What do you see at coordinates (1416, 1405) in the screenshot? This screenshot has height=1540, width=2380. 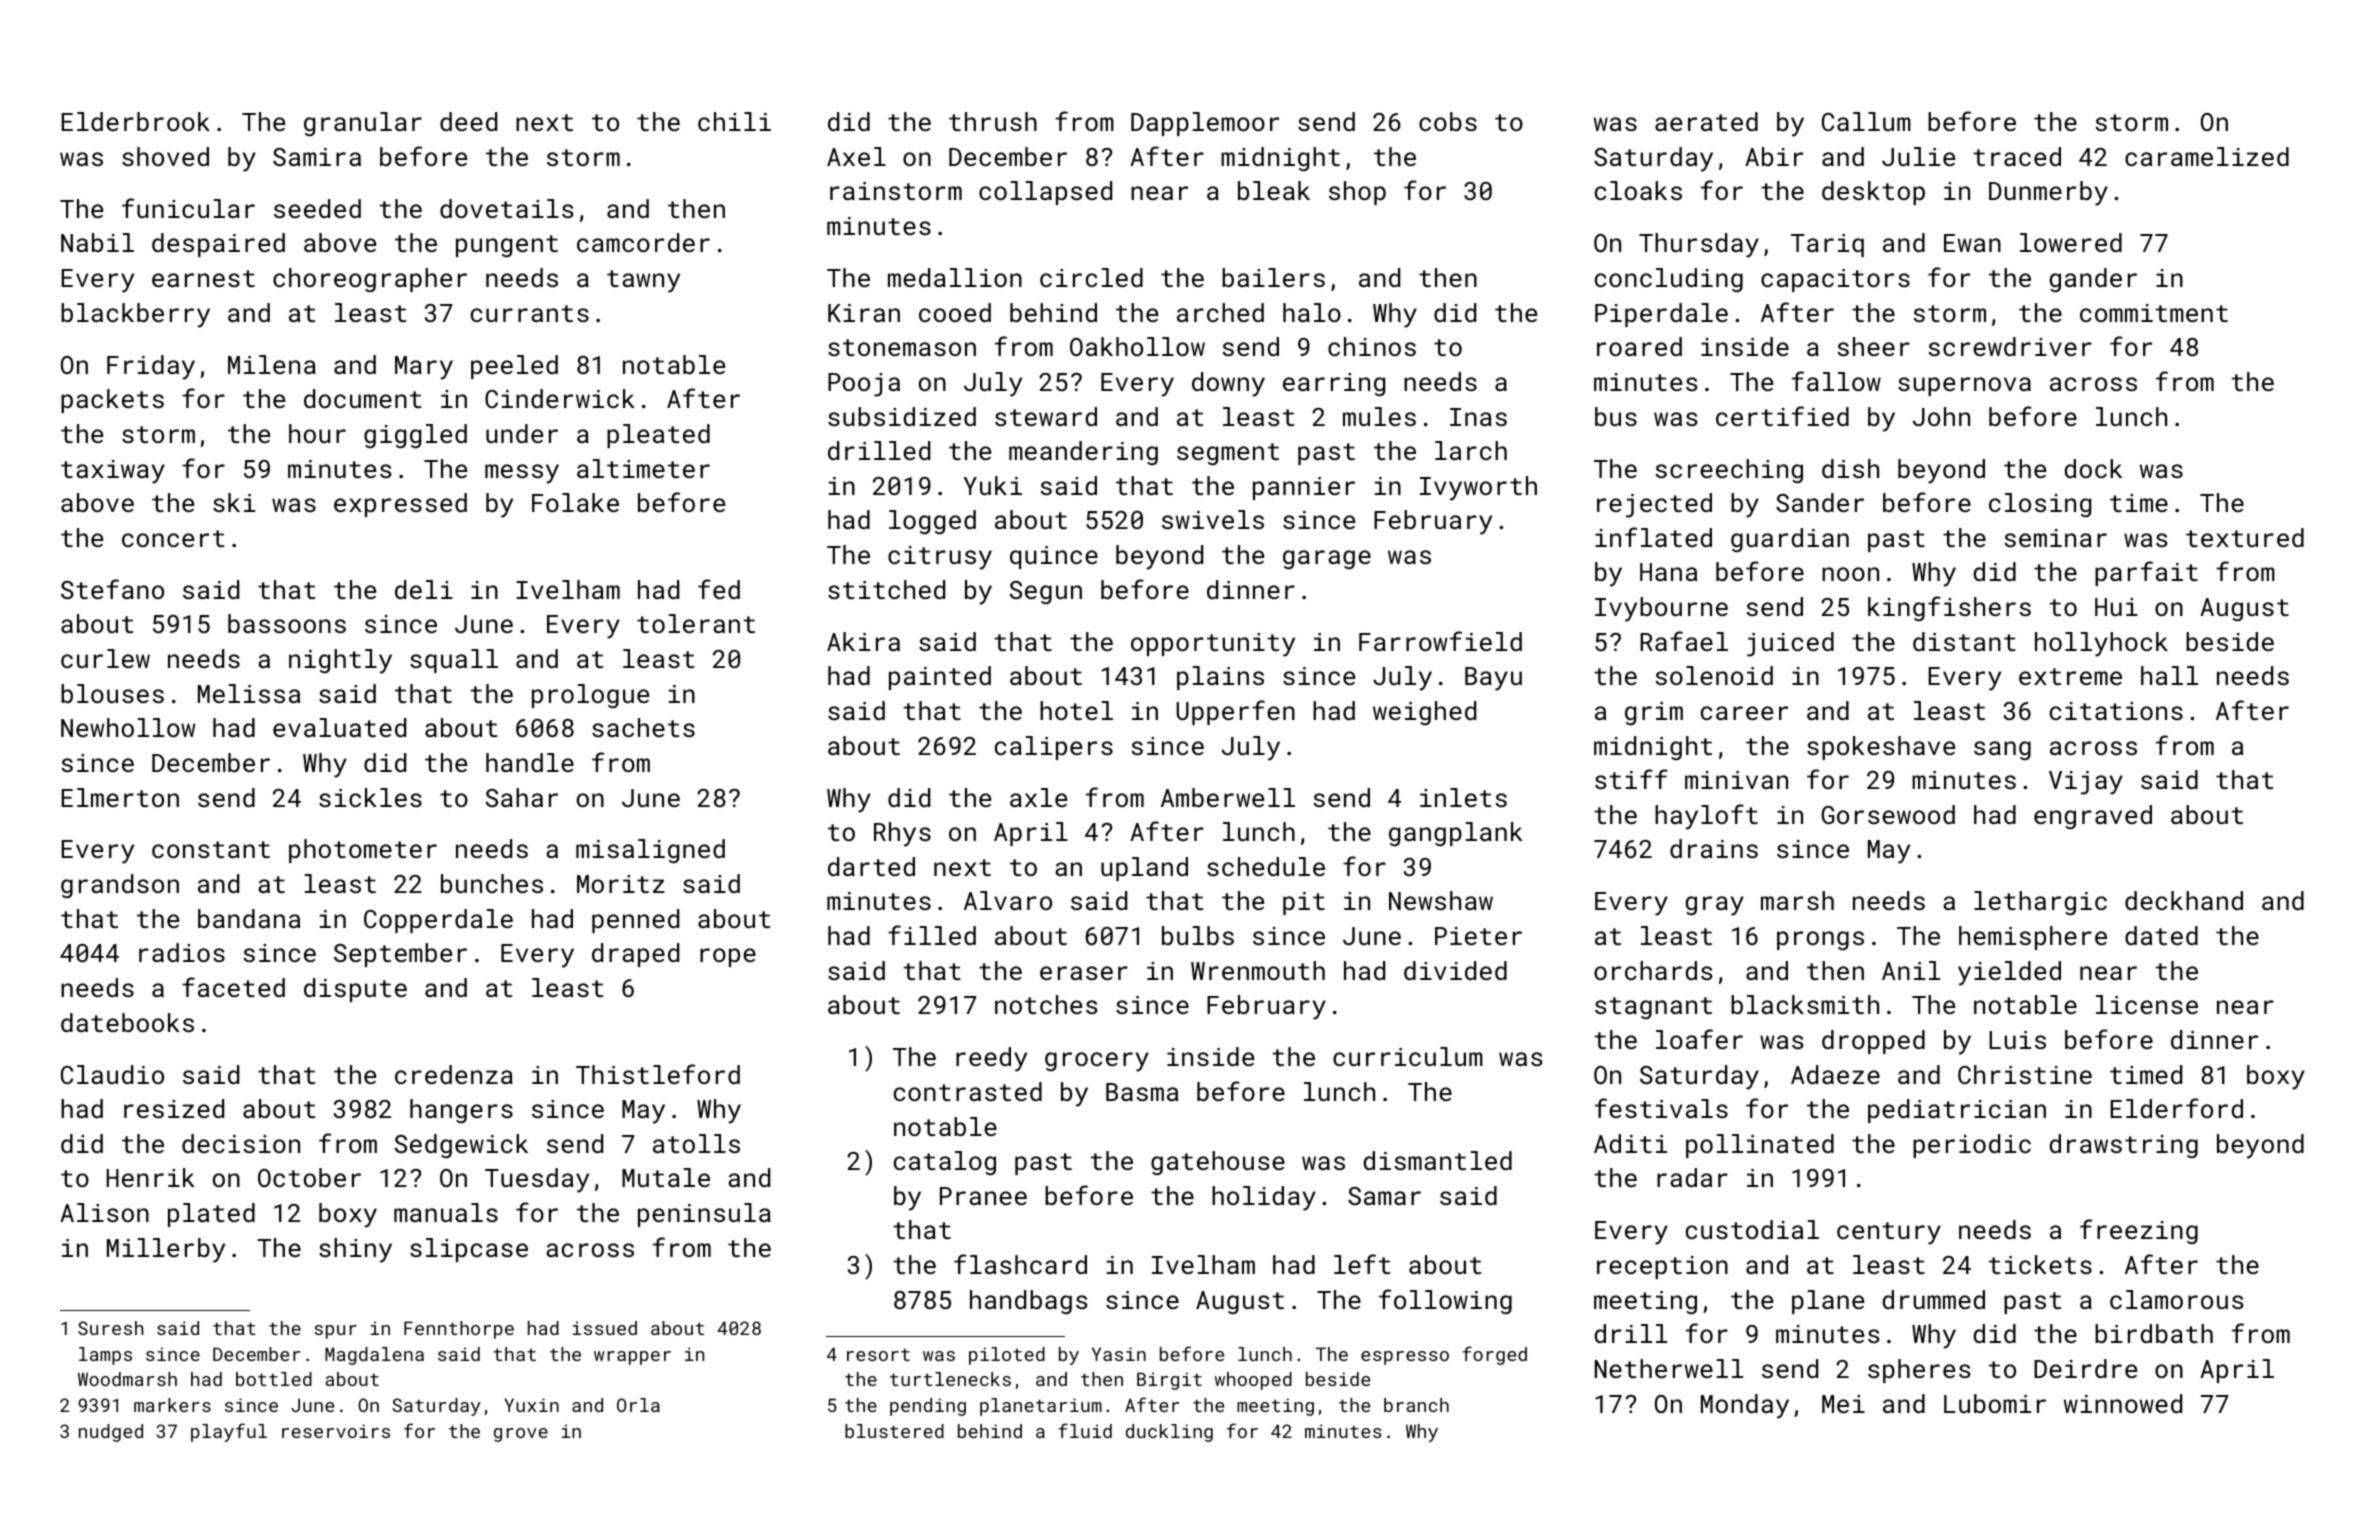 I see `branch` at bounding box center [1416, 1405].
